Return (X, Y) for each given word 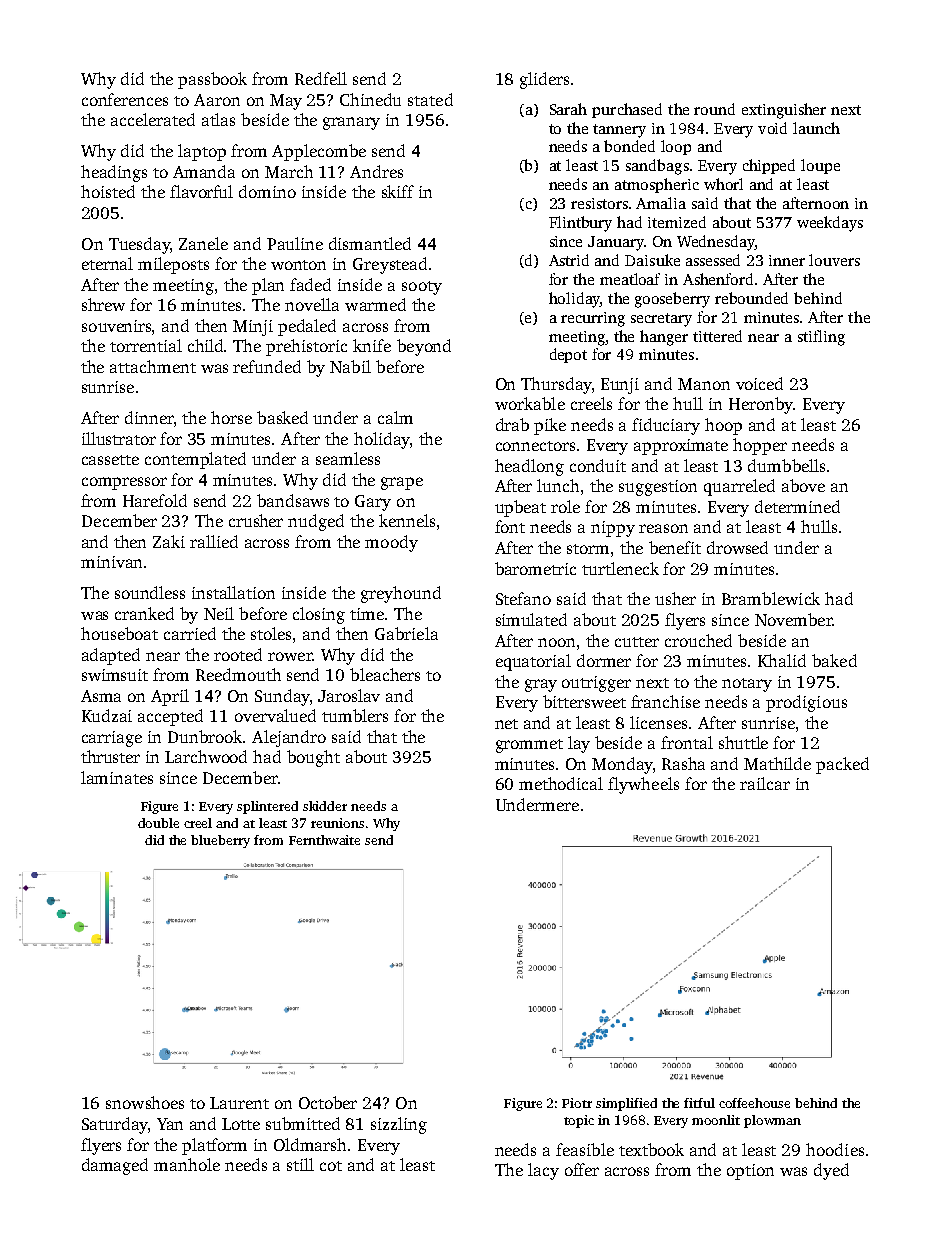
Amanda (204, 171)
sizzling (399, 1125)
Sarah (568, 109)
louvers (834, 260)
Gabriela (406, 633)
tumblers (355, 715)
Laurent (239, 1103)
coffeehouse (754, 1103)
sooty (422, 288)
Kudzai (107, 715)
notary (747, 685)
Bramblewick (771, 598)
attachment (153, 366)
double (158, 823)
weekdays (830, 224)
